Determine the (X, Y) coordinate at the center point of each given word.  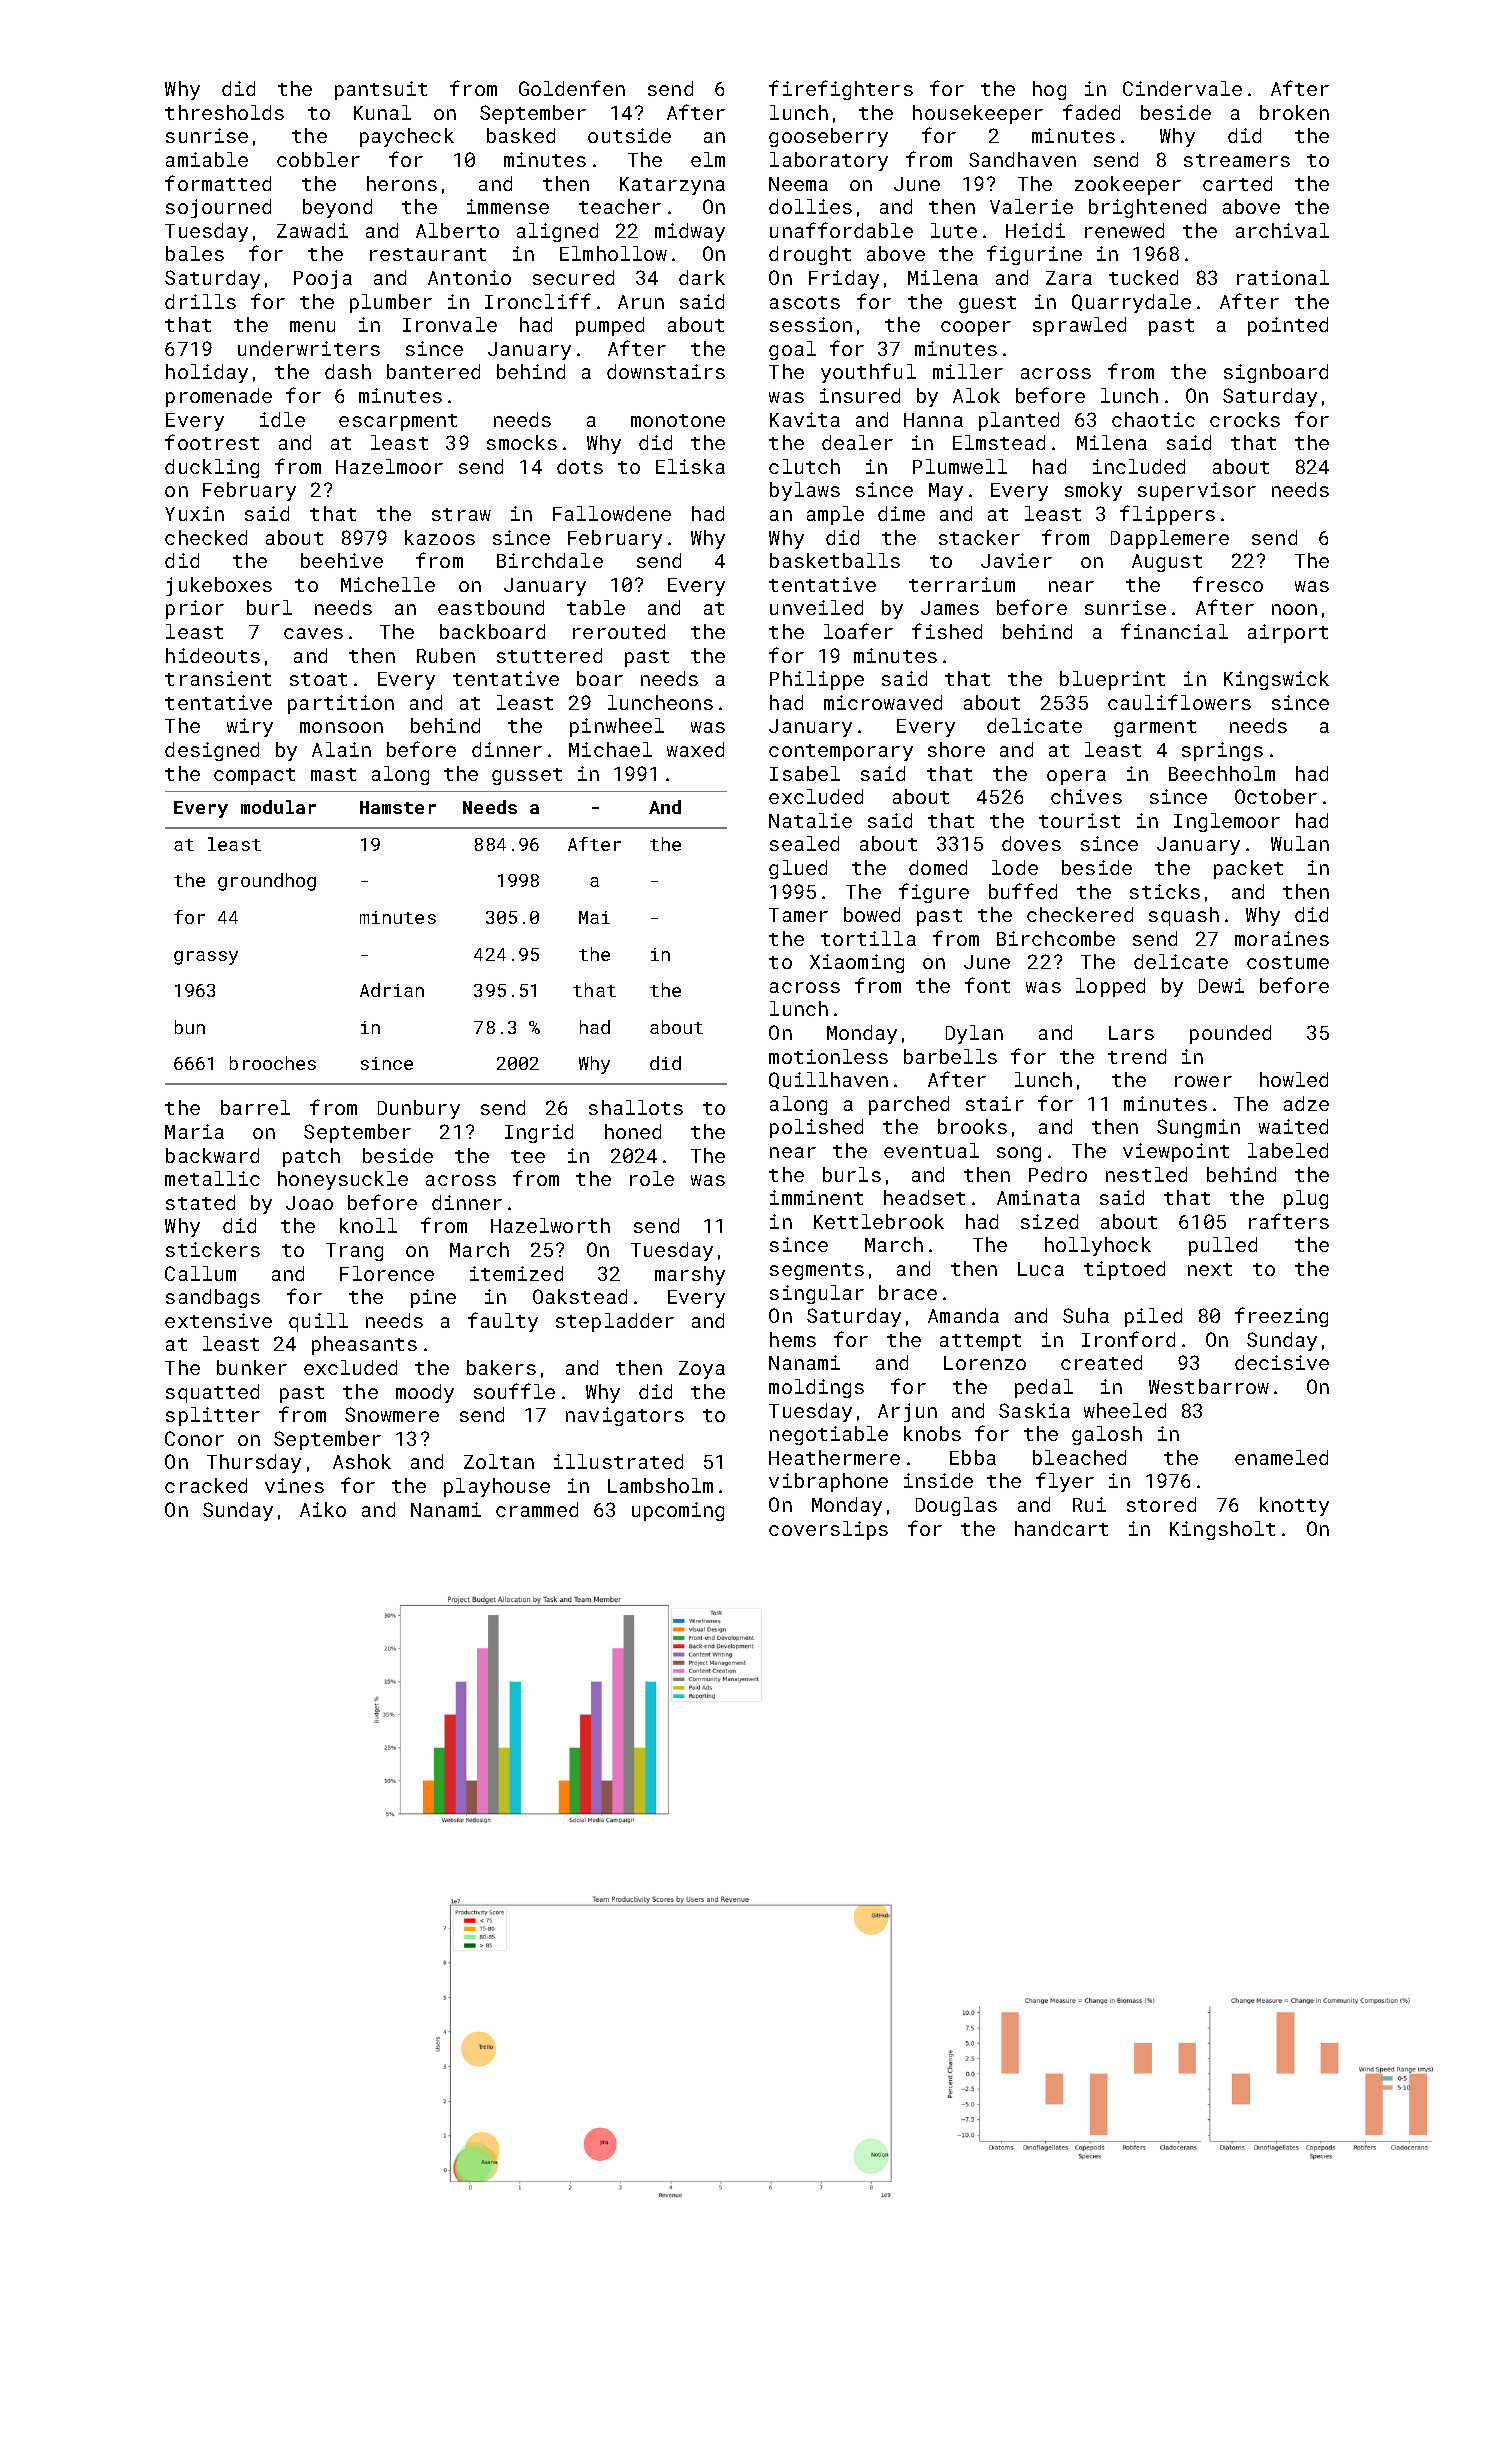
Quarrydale (1131, 303)
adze (1306, 1103)
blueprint (1112, 680)
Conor (194, 1438)
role (652, 1178)
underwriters (309, 348)
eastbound (491, 607)
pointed (1288, 326)
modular (278, 807)
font (987, 985)
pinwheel (617, 727)
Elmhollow (613, 253)
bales (195, 253)
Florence (387, 1273)
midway (690, 232)
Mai (594, 917)
